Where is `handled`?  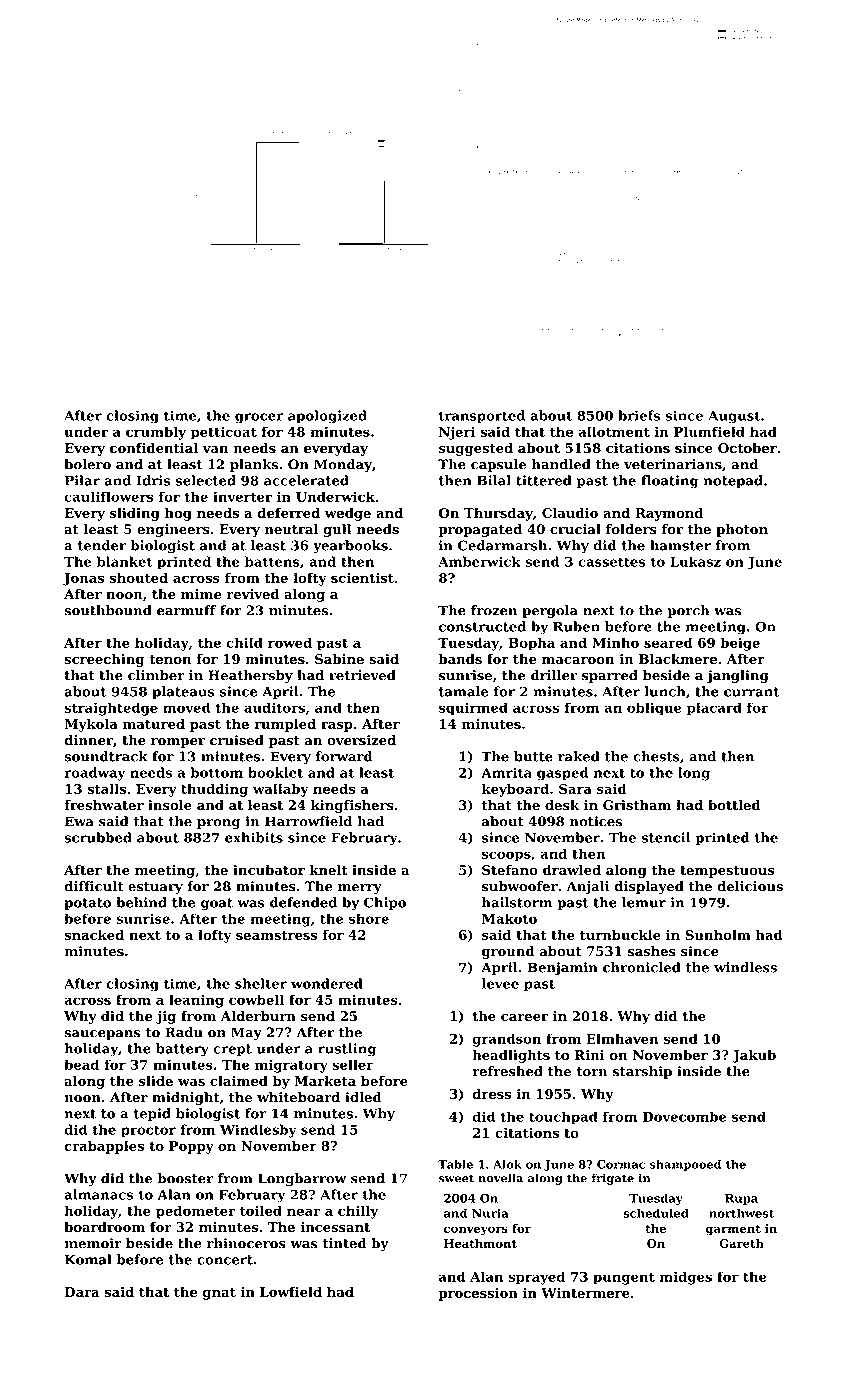 handled is located at coordinates (561, 464).
